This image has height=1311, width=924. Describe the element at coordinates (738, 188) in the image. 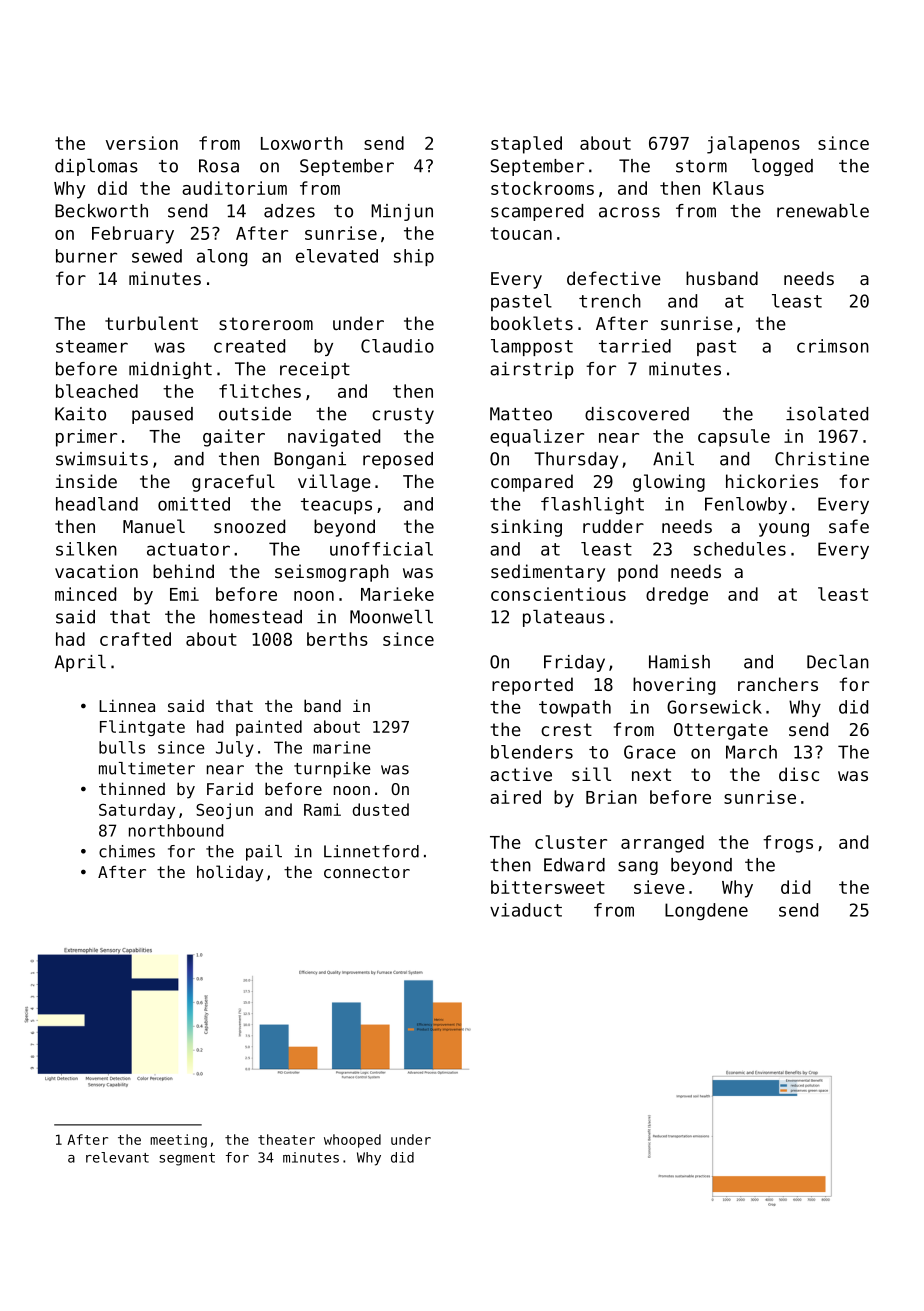

I see `Klaus` at that location.
